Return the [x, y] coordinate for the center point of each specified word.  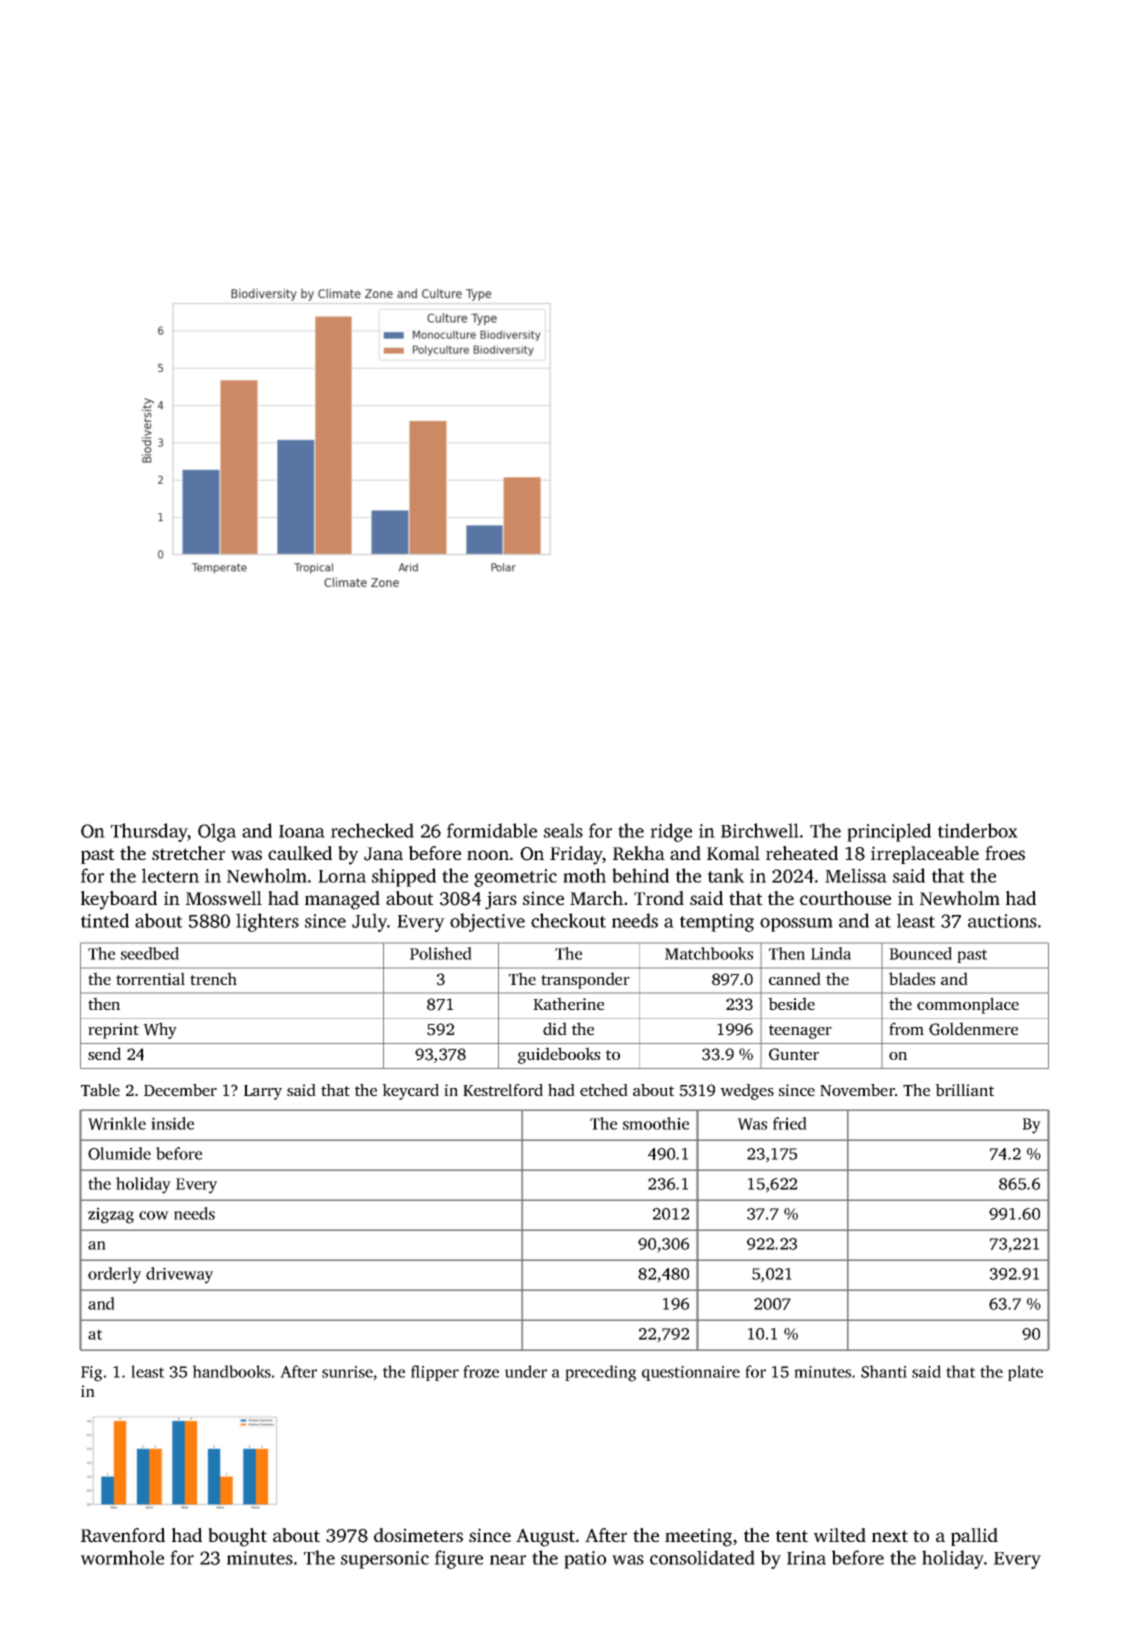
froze [481, 1371]
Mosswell [224, 898]
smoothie [656, 1123]
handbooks [231, 1371]
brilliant [964, 1090]
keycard [410, 1092]
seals [563, 830]
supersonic [385, 1560]
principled [889, 832]
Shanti [884, 1371]
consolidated [702, 1557]
